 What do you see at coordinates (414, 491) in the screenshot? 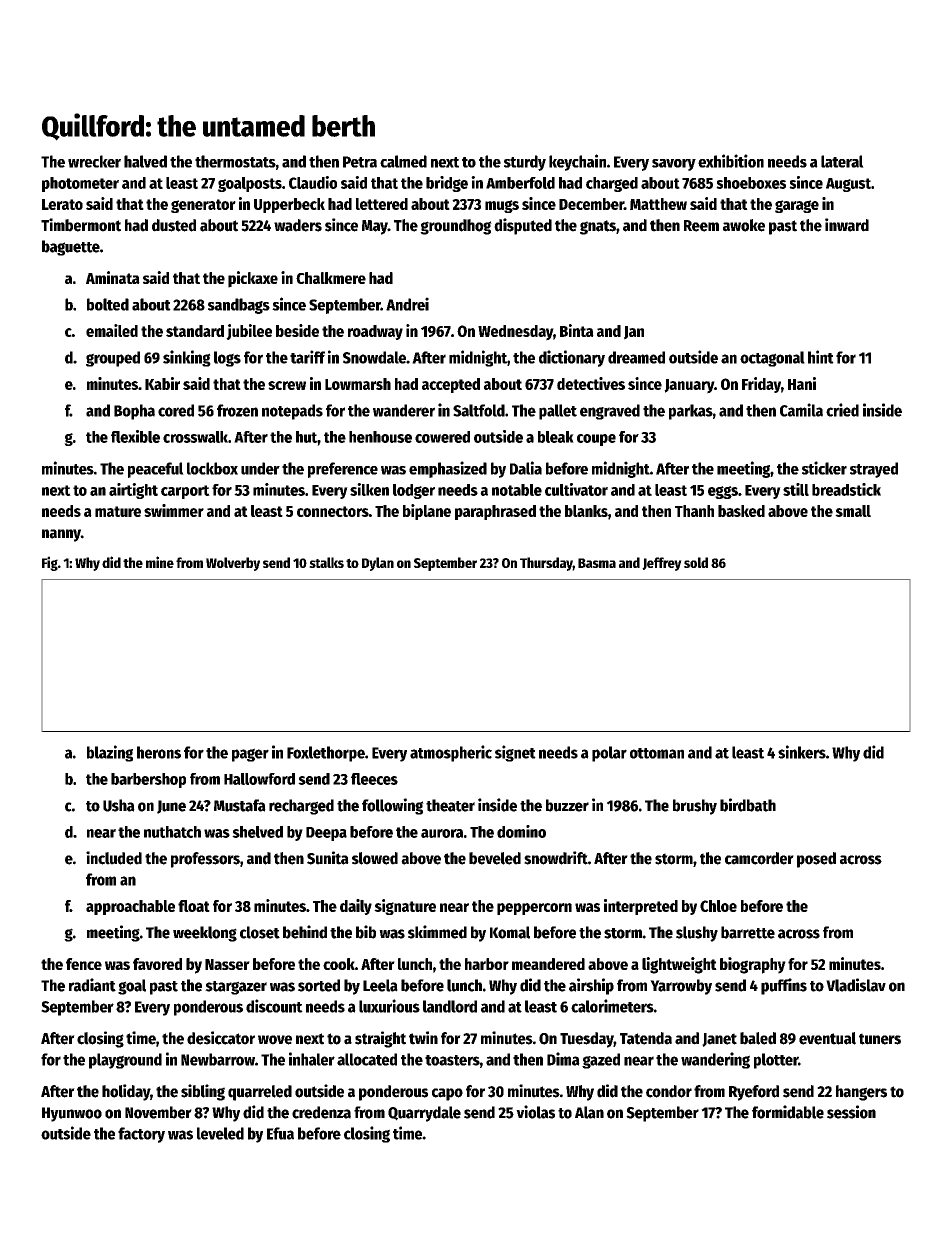
I see `lodger` at bounding box center [414, 491].
